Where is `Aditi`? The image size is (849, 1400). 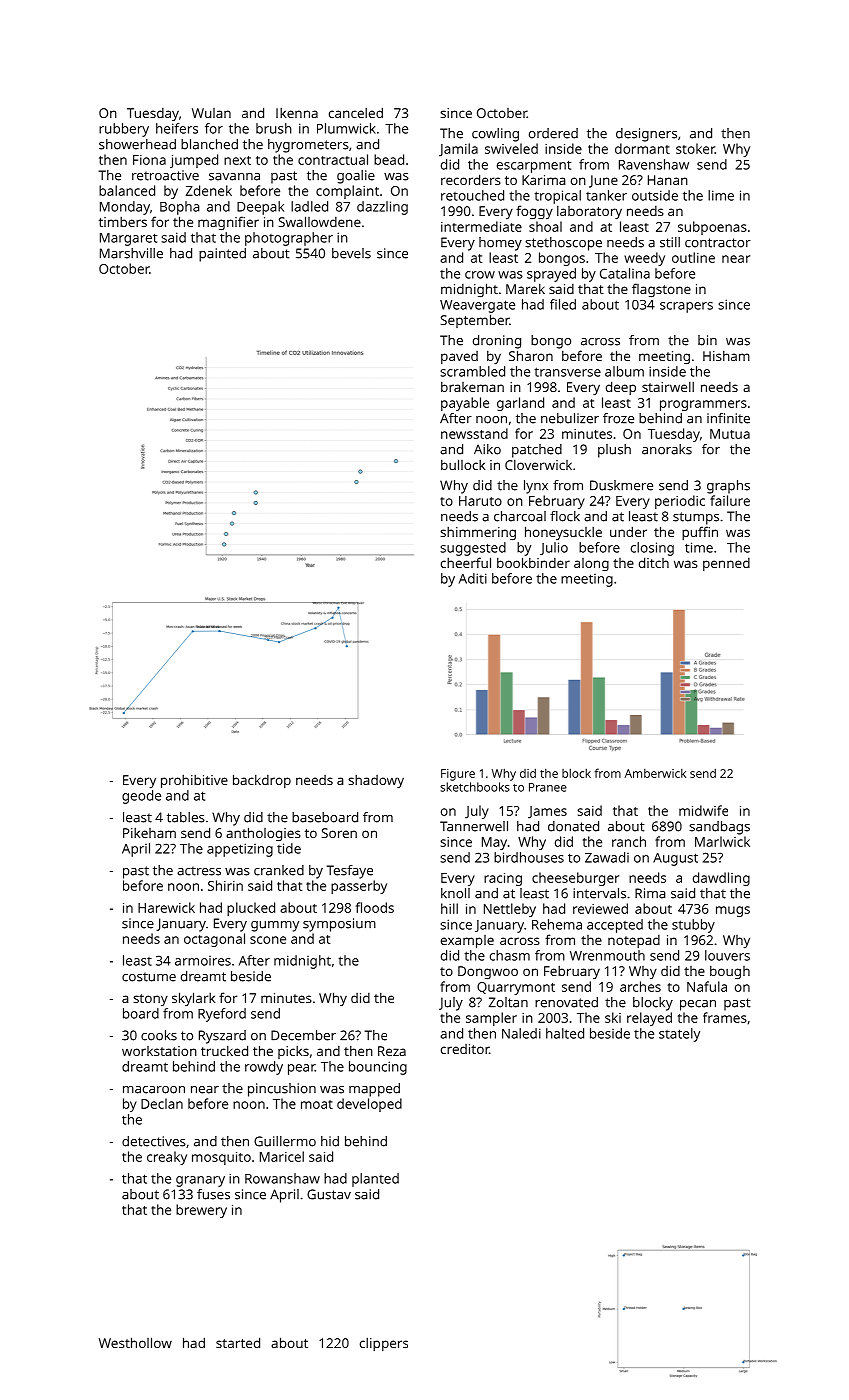
Aditi is located at coordinates (473, 578).
